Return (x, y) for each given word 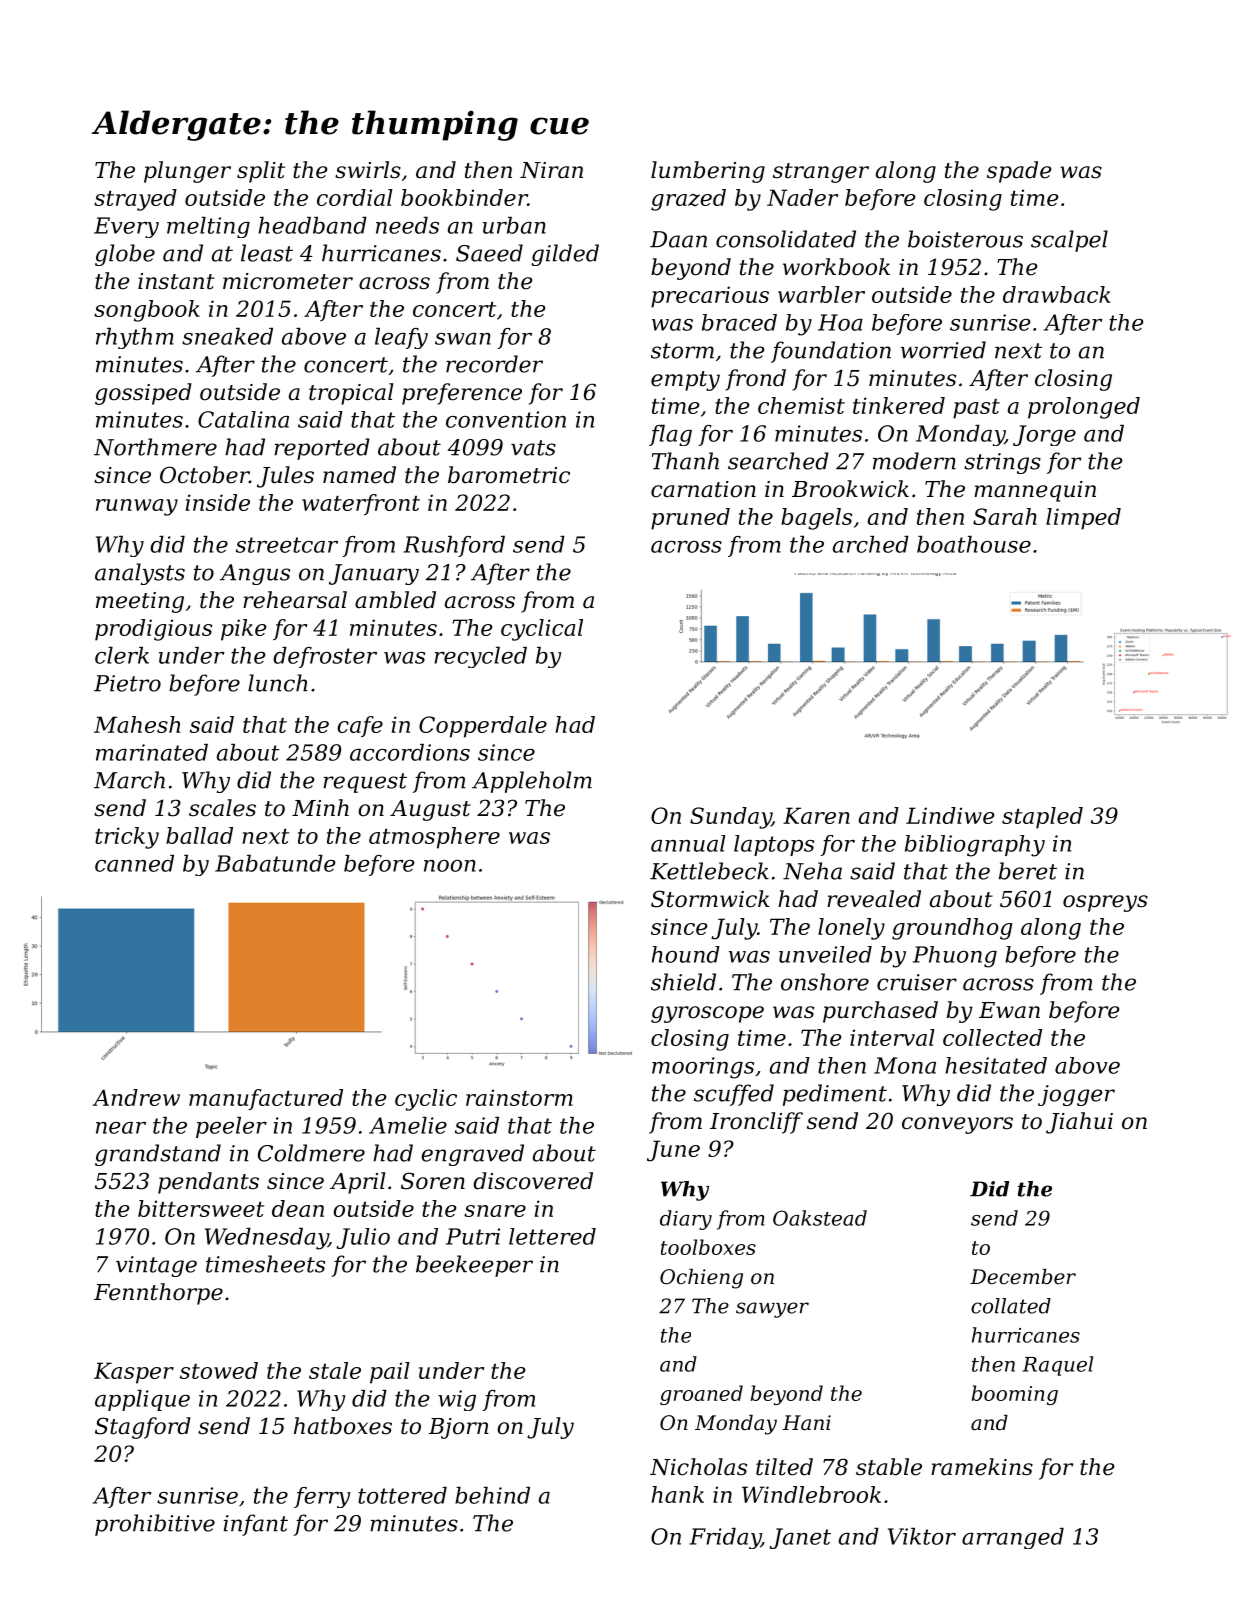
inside (218, 502)
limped (1083, 519)
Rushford (454, 546)
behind (492, 1495)
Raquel (1057, 1366)
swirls (368, 170)
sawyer (772, 1310)
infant (256, 1525)
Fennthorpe (158, 1294)
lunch (278, 683)
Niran (551, 170)
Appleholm (532, 782)
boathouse (974, 544)
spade (1019, 172)
